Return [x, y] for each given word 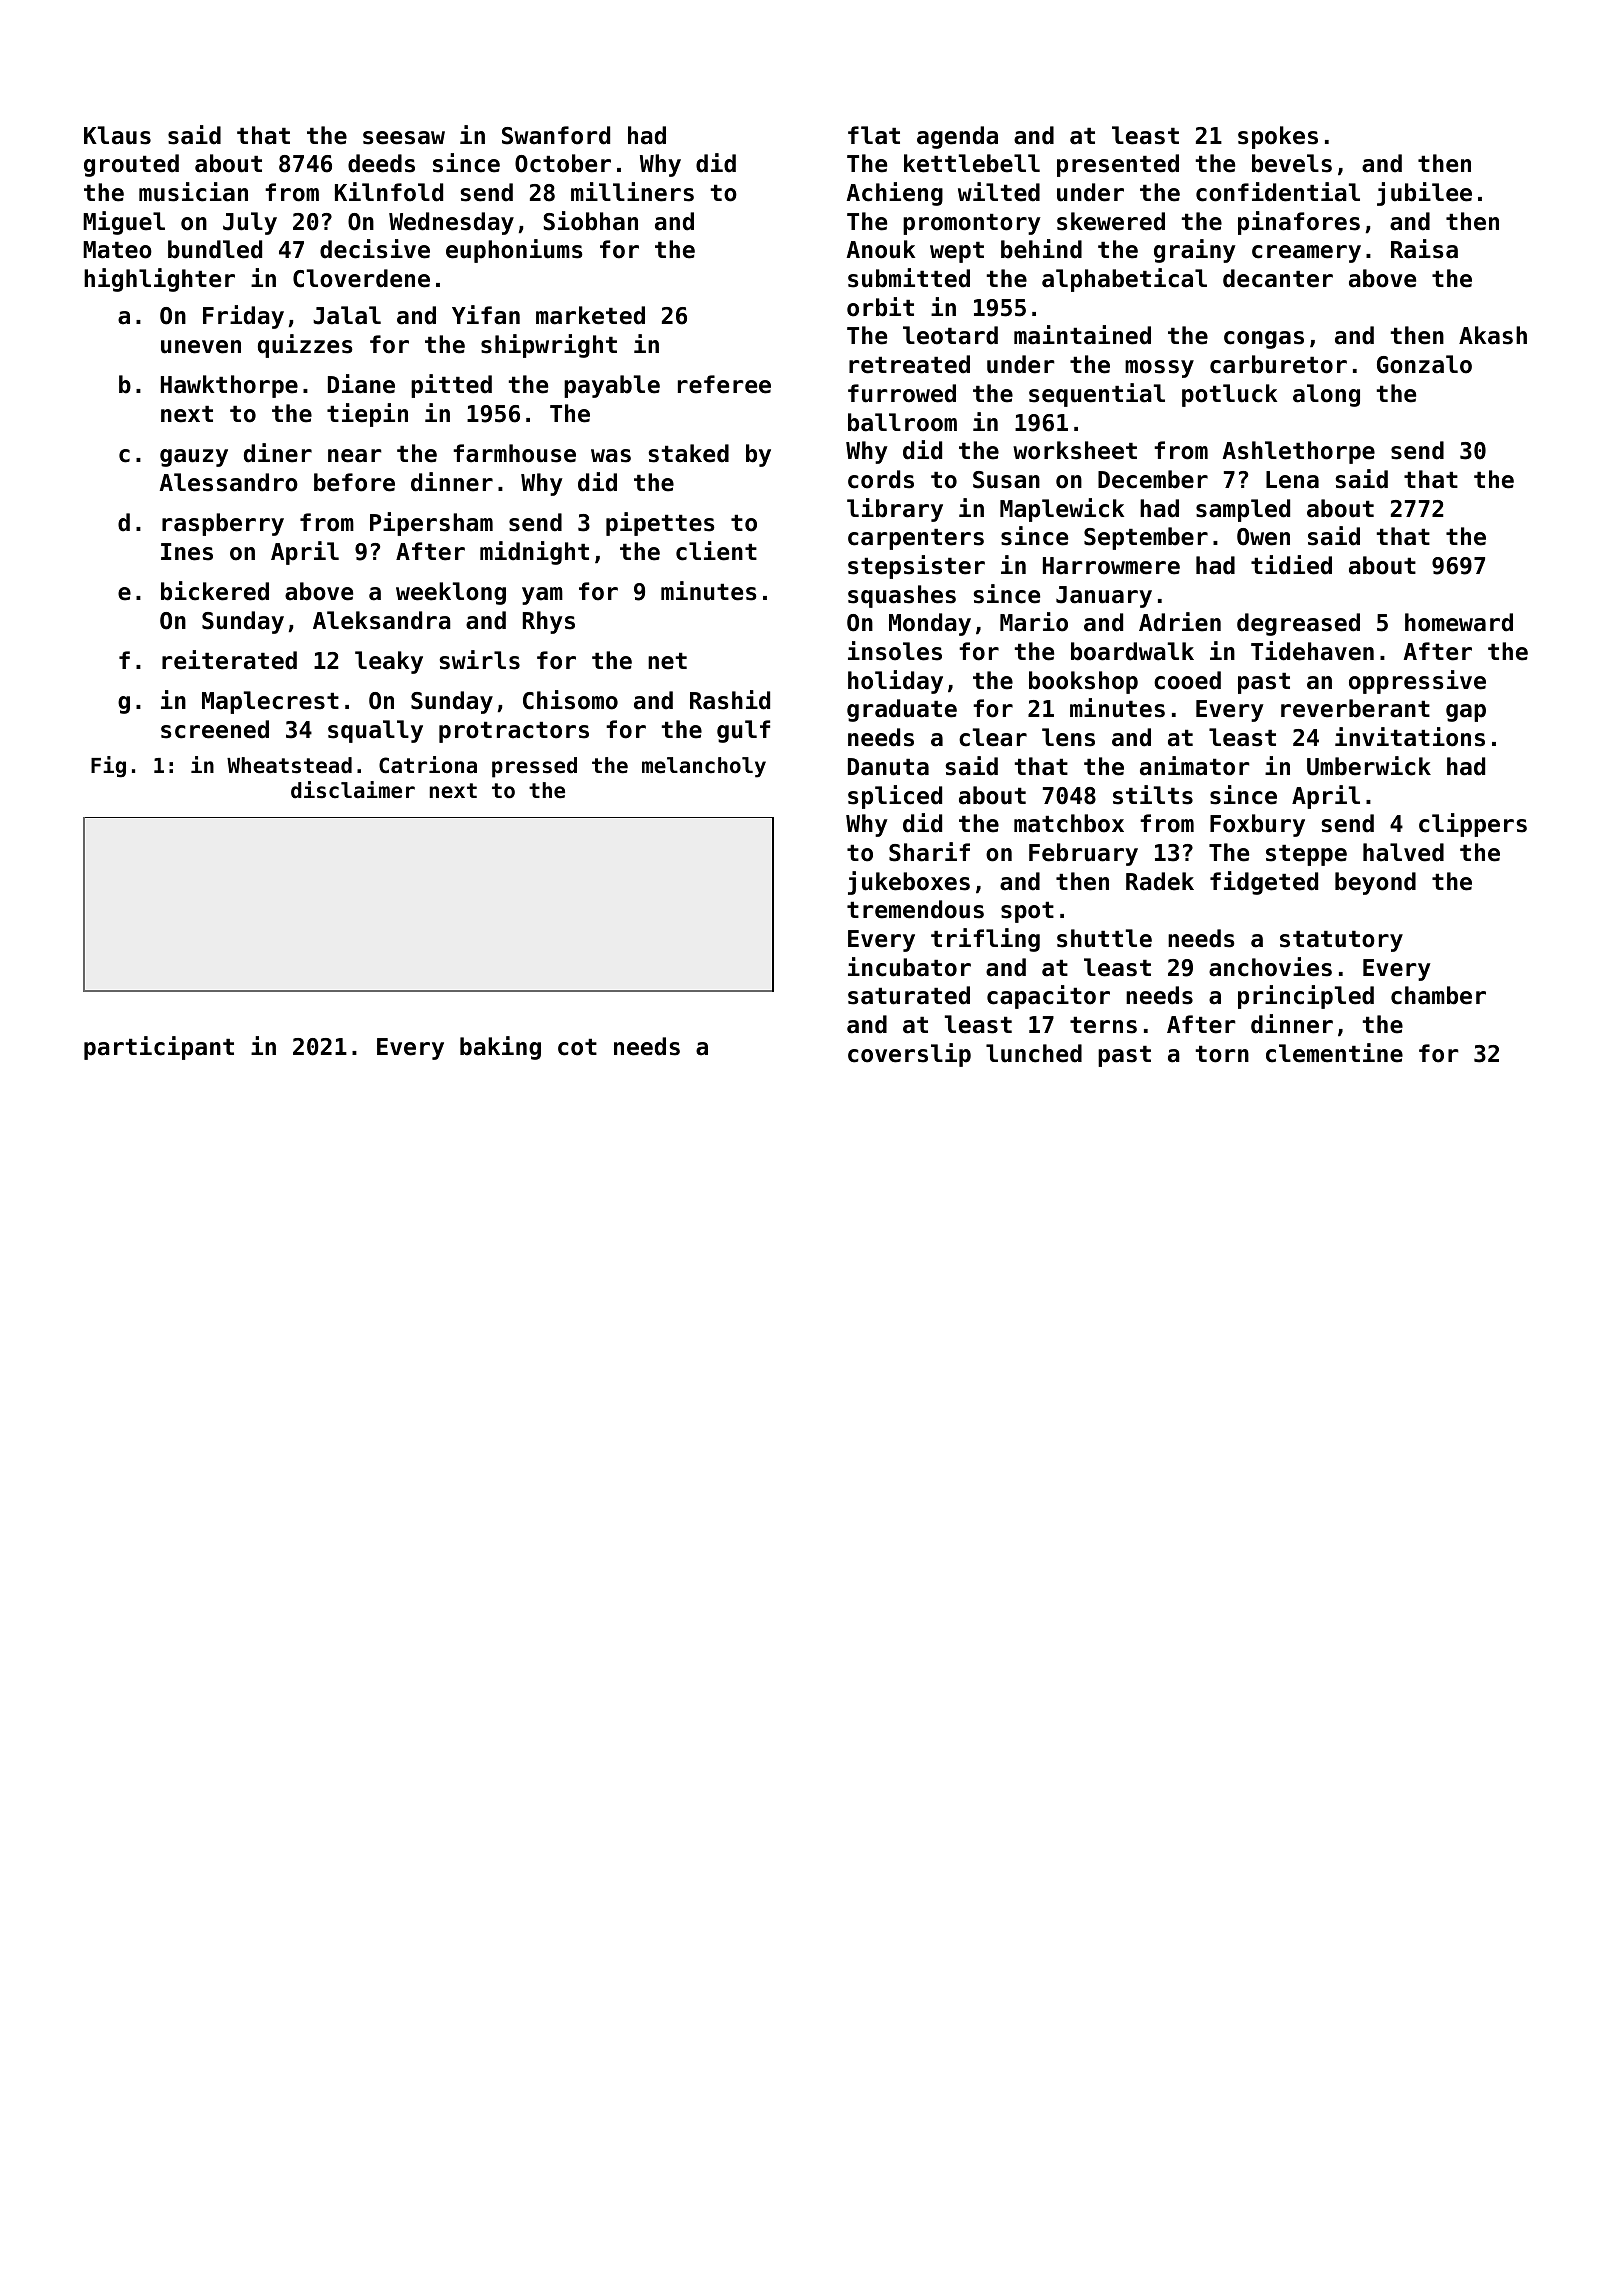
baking [500, 1048]
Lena [1292, 480]
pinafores [1299, 223]
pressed [534, 767]
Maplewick [1062, 510]
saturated [909, 995]
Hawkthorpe [229, 386]
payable [612, 386]
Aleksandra [382, 620]
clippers [1473, 825]
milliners [632, 192]
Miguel [124, 223]
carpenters [916, 539]
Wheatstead [289, 765]
